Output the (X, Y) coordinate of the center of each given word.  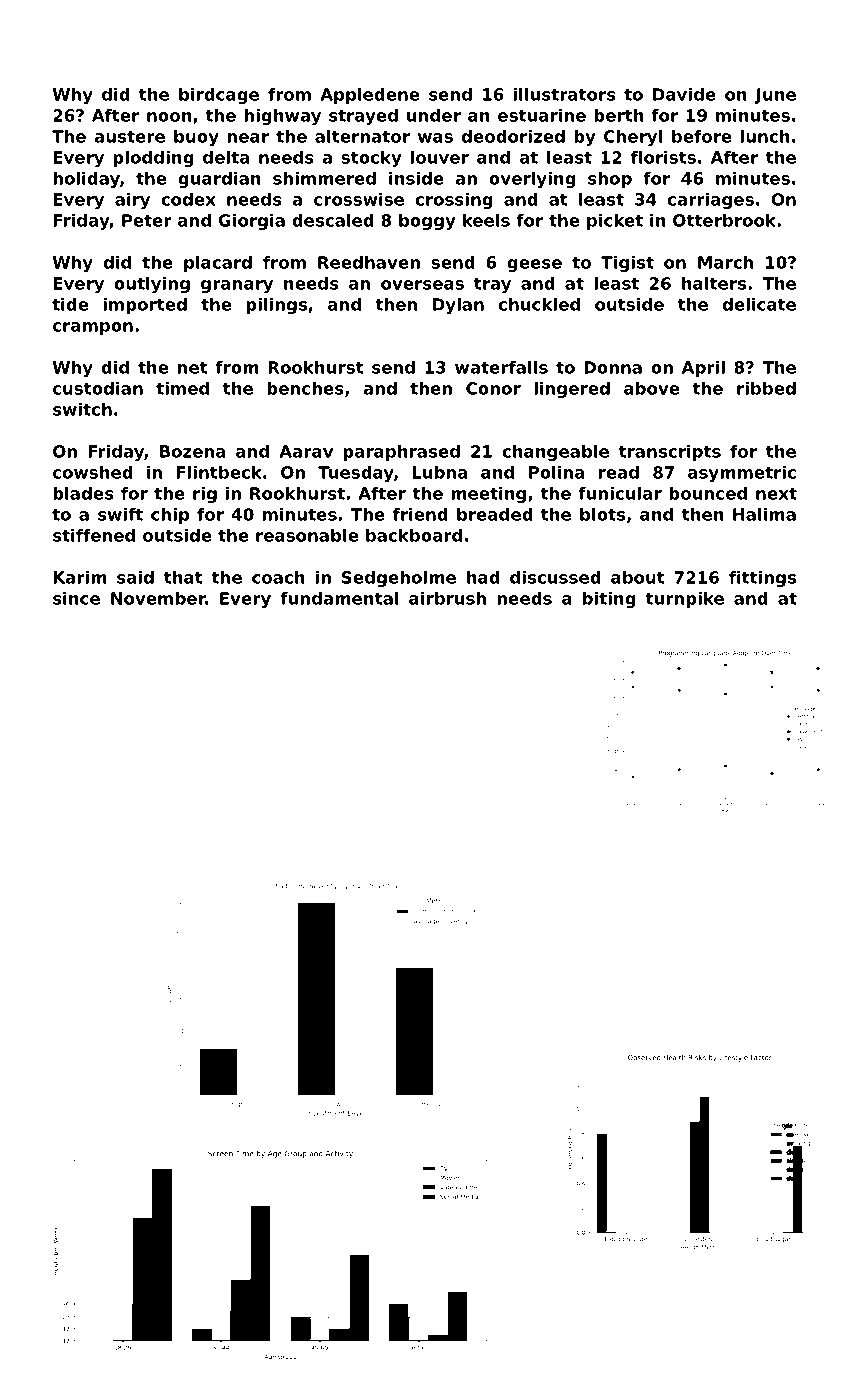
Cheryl (633, 138)
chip (170, 516)
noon (169, 117)
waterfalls (501, 367)
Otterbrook (724, 220)
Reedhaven (369, 262)
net (193, 368)
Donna (613, 367)
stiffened (94, 535)
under (434, 115)
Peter (147, 220)
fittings (762, 579)
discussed (555, 577)
